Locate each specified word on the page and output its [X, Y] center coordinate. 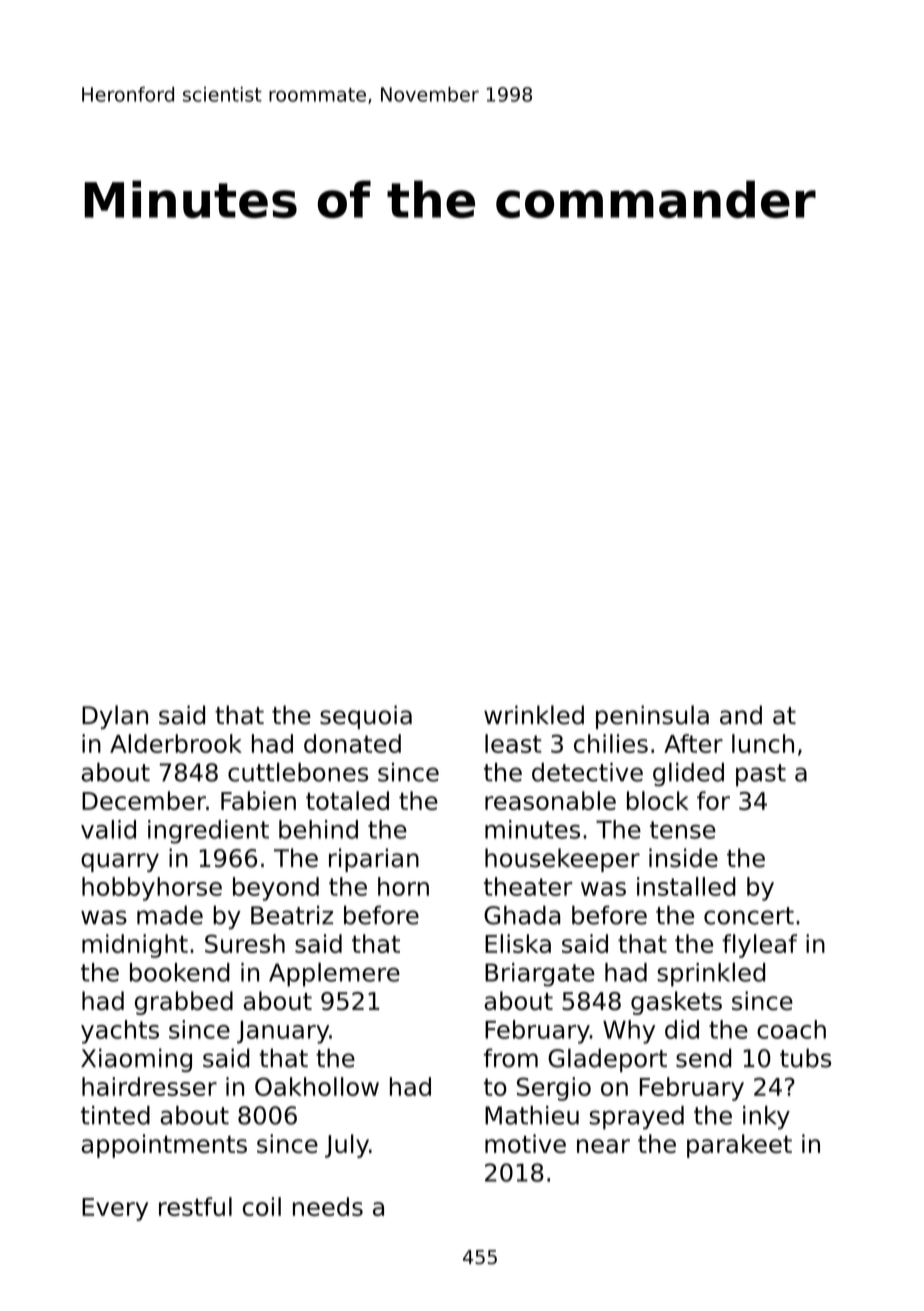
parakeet [739, 1146]
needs [328, 1206]
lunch [763, 743]
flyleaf [759, 946]
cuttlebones [298, 772]
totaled [347, 800]
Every [115, 1209]
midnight [135, 946]
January [283, 1032]
